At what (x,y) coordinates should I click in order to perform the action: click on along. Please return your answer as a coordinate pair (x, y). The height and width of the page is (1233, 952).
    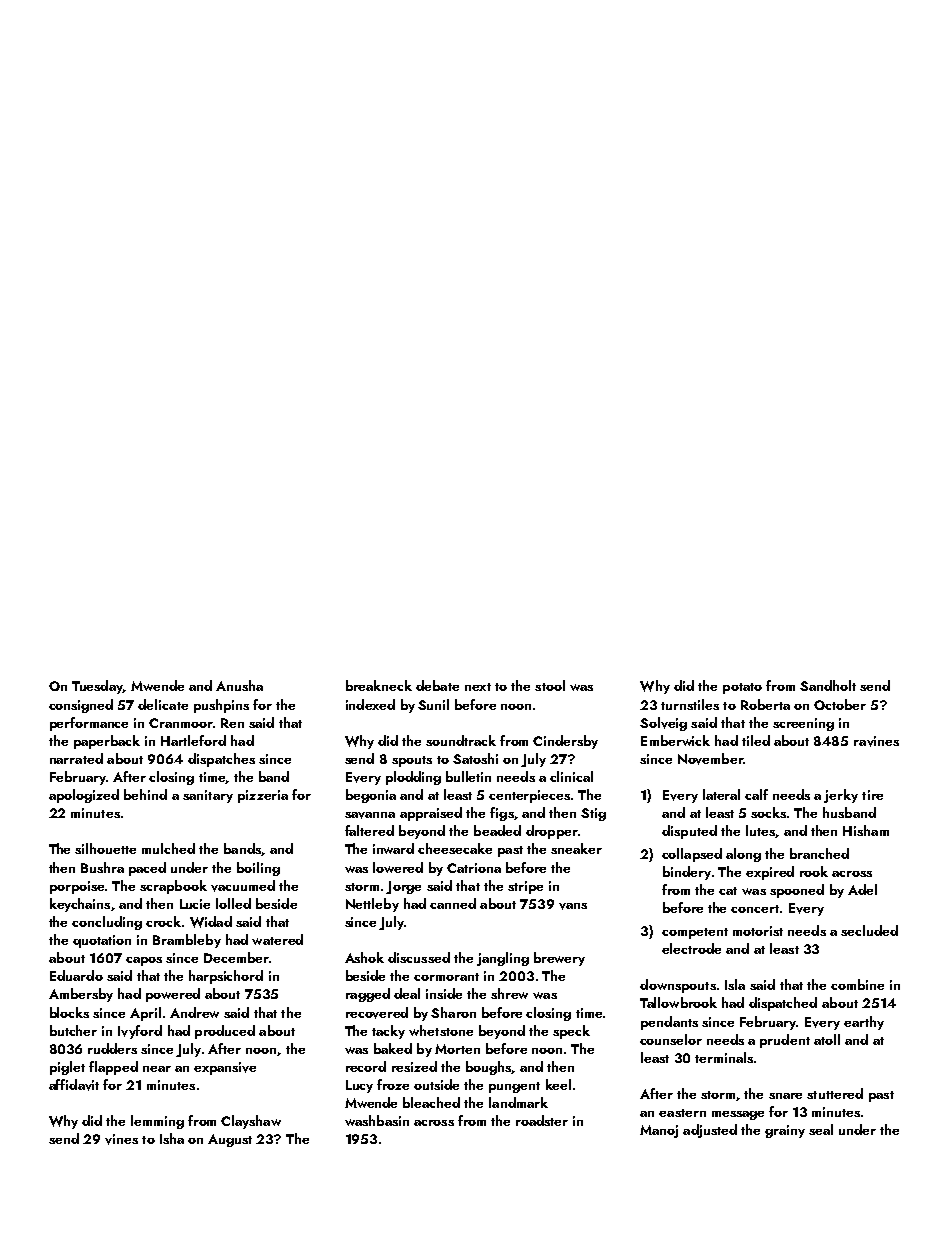
    Looking at the image, I should click on (743, 855).
